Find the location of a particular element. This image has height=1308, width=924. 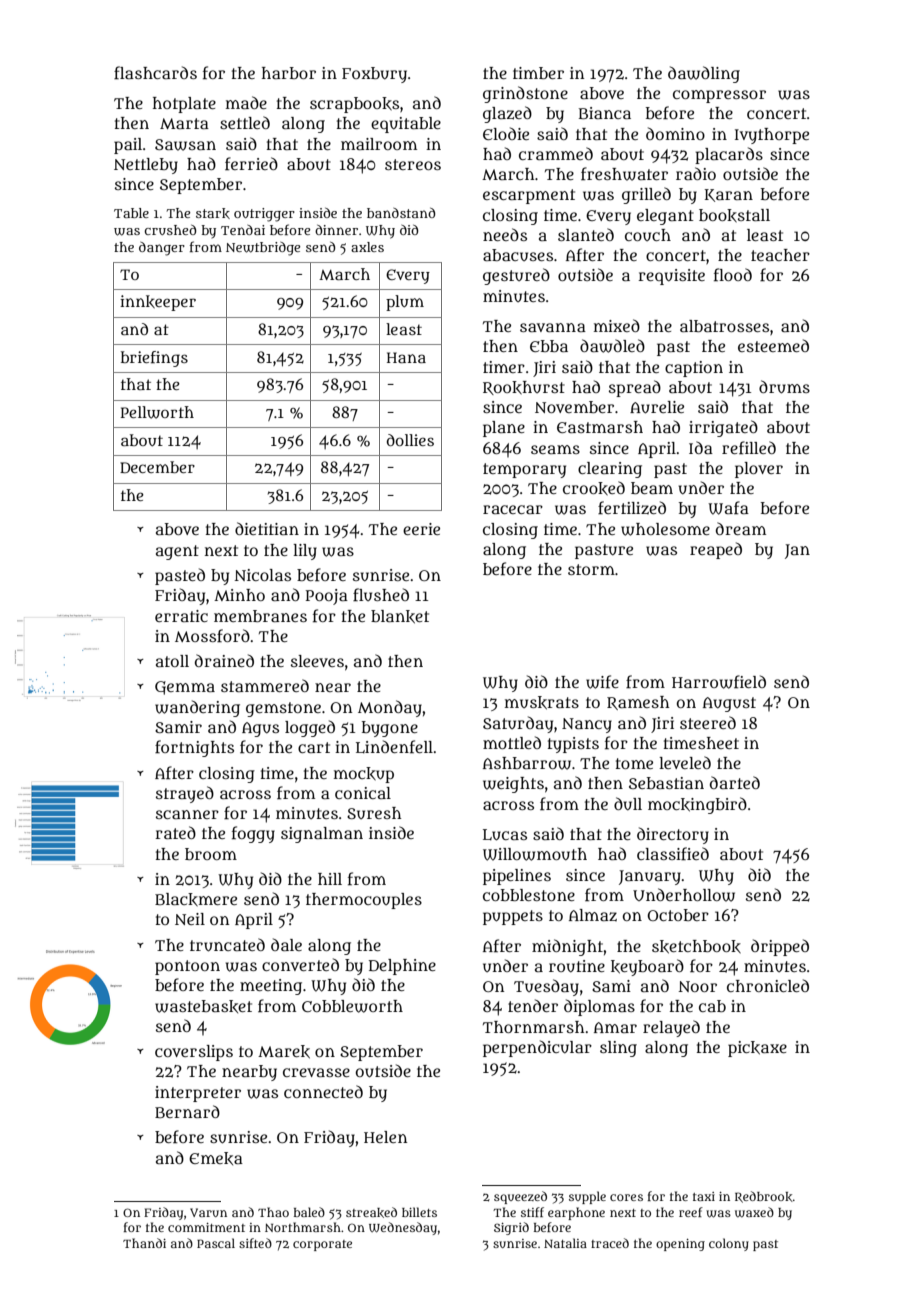

briefings is located at coordinates (154, 359).
